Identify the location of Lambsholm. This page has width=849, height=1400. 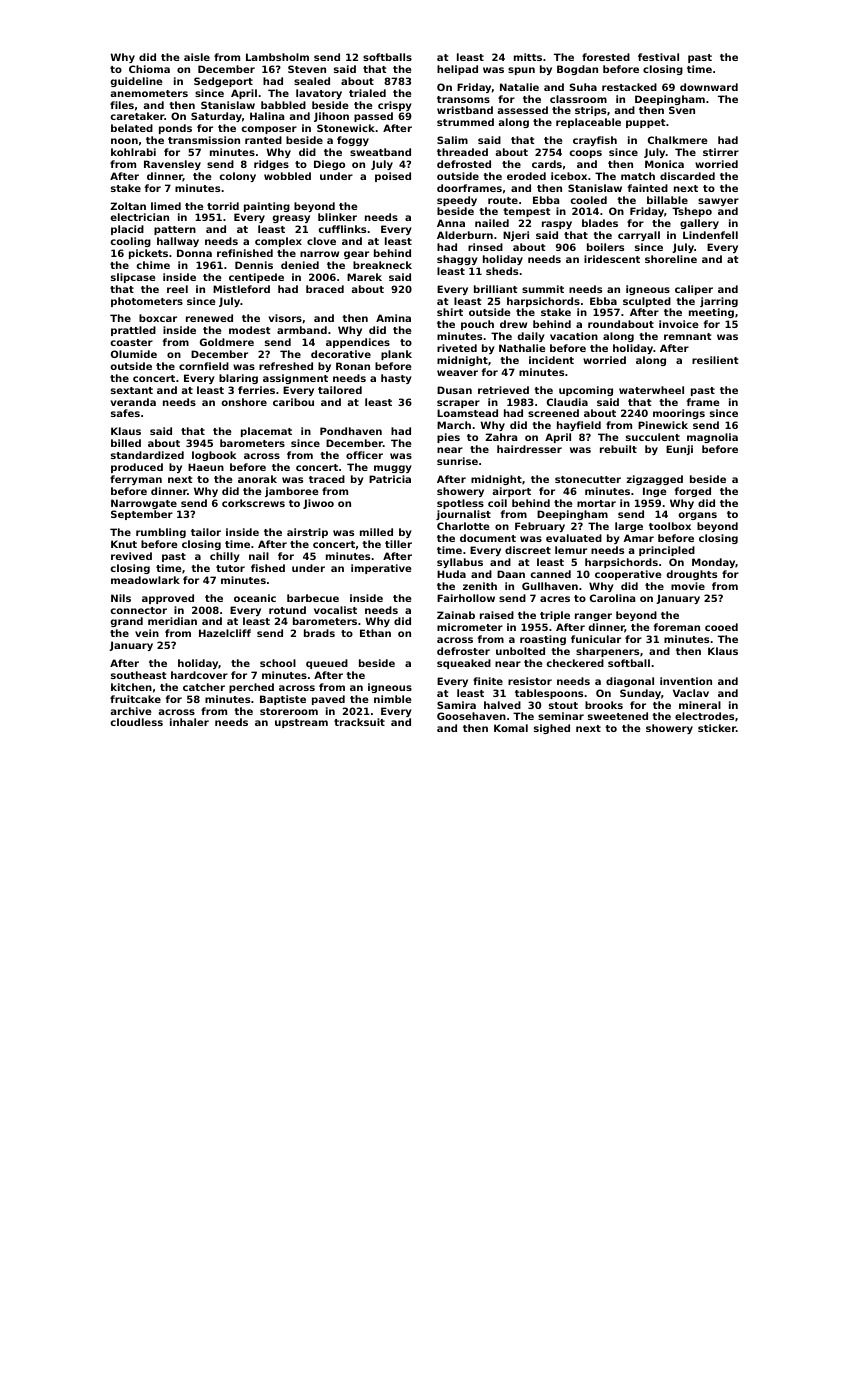
(277, 57).
